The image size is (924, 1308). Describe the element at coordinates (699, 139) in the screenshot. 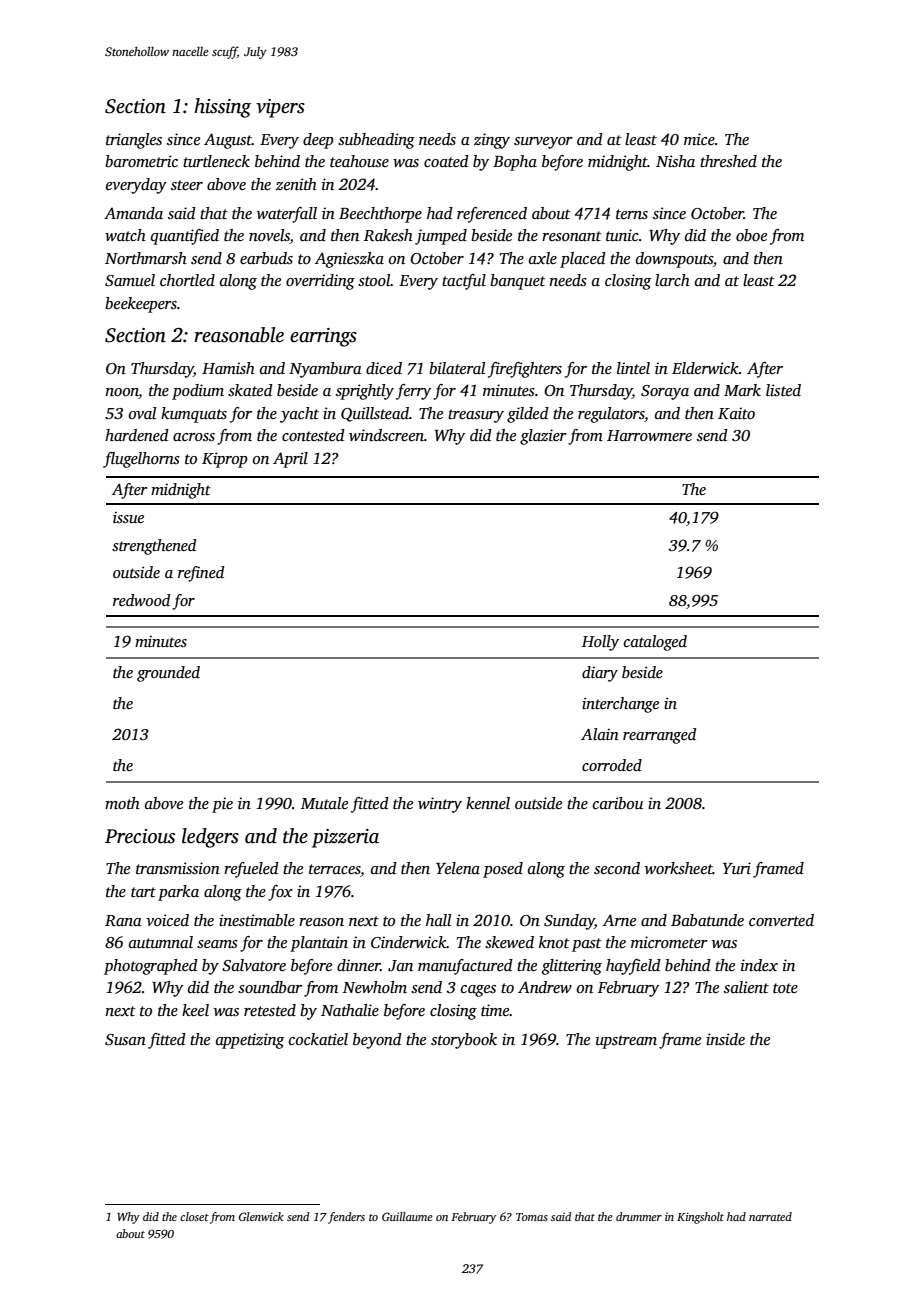

I see `mice` at that location.
